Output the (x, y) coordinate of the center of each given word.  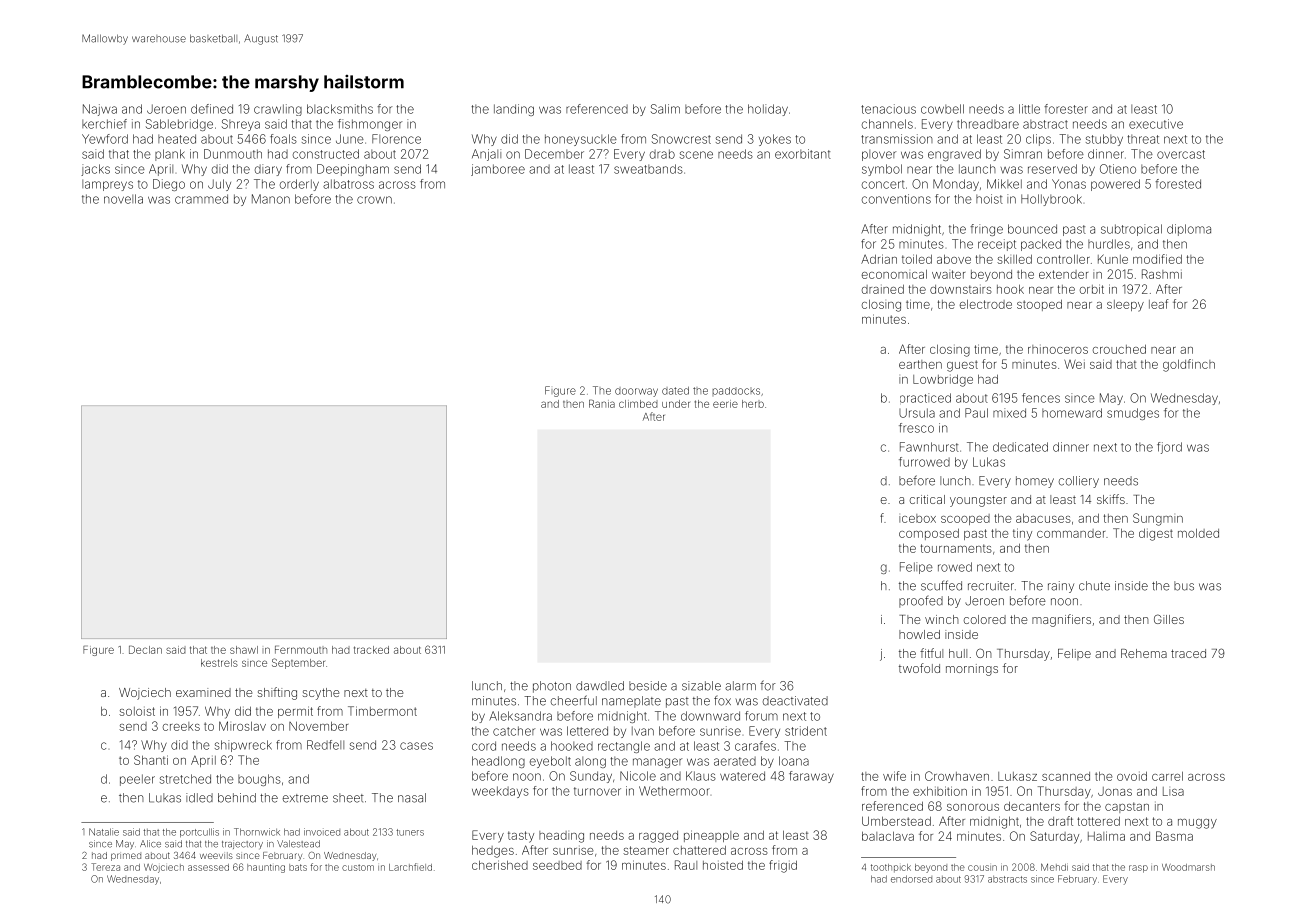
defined (212, 109)
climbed (638, 404)
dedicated (1020, 447)
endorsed (911, 879)
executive (1156, 124)
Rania (602, 404)
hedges (493, 852)
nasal (412, 798)
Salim (665, 109)
